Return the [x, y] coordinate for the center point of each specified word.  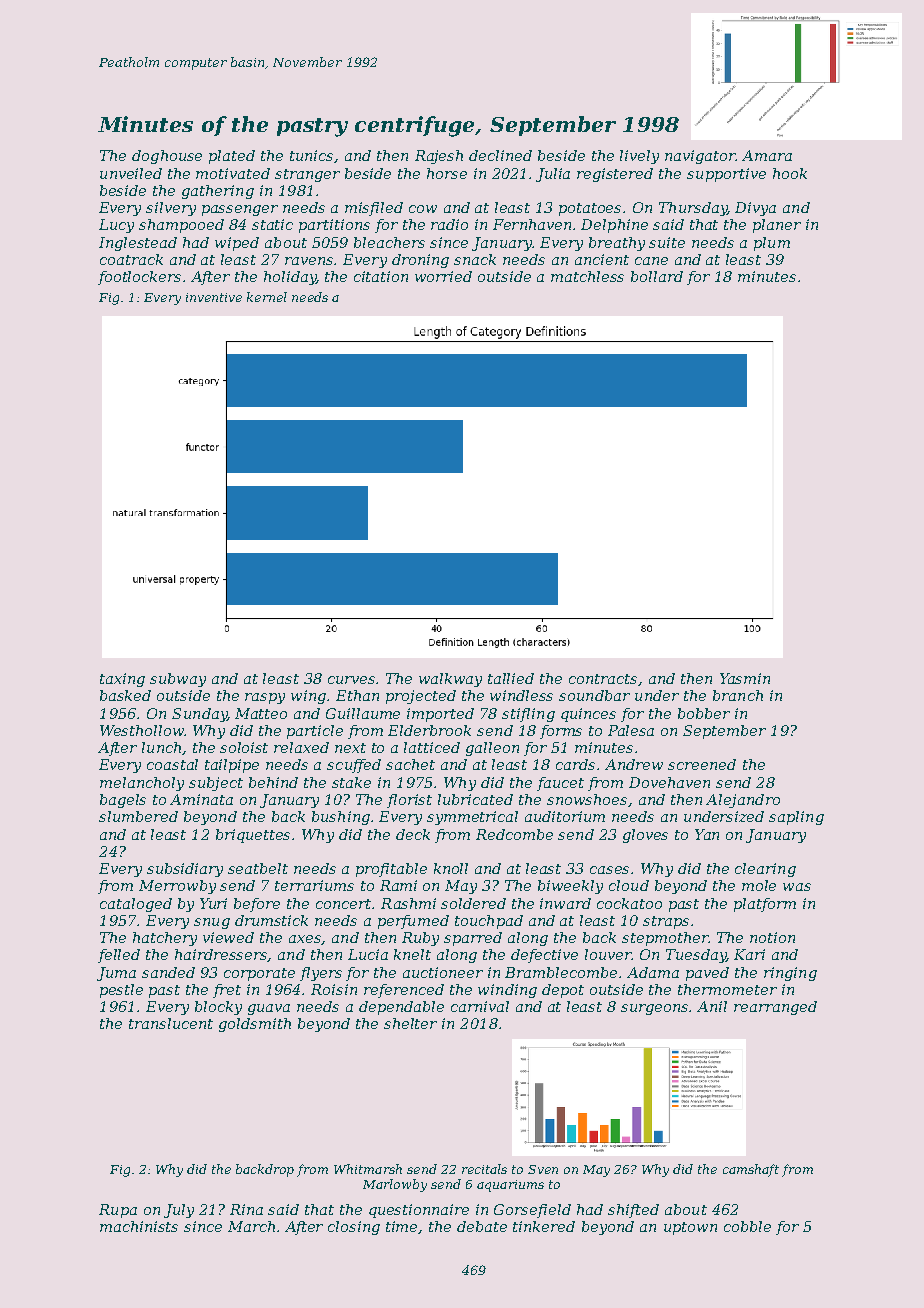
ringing [790, 974]
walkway [450, 680]
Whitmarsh [368, 1169]
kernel [267, 297]
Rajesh [439, 157]
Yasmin [745, 678]
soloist [244, 747]
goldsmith [255, 1025]
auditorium [565, 816]
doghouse [167, 157]
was [797, 887]
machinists [139, 1226]
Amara [767, 155]
